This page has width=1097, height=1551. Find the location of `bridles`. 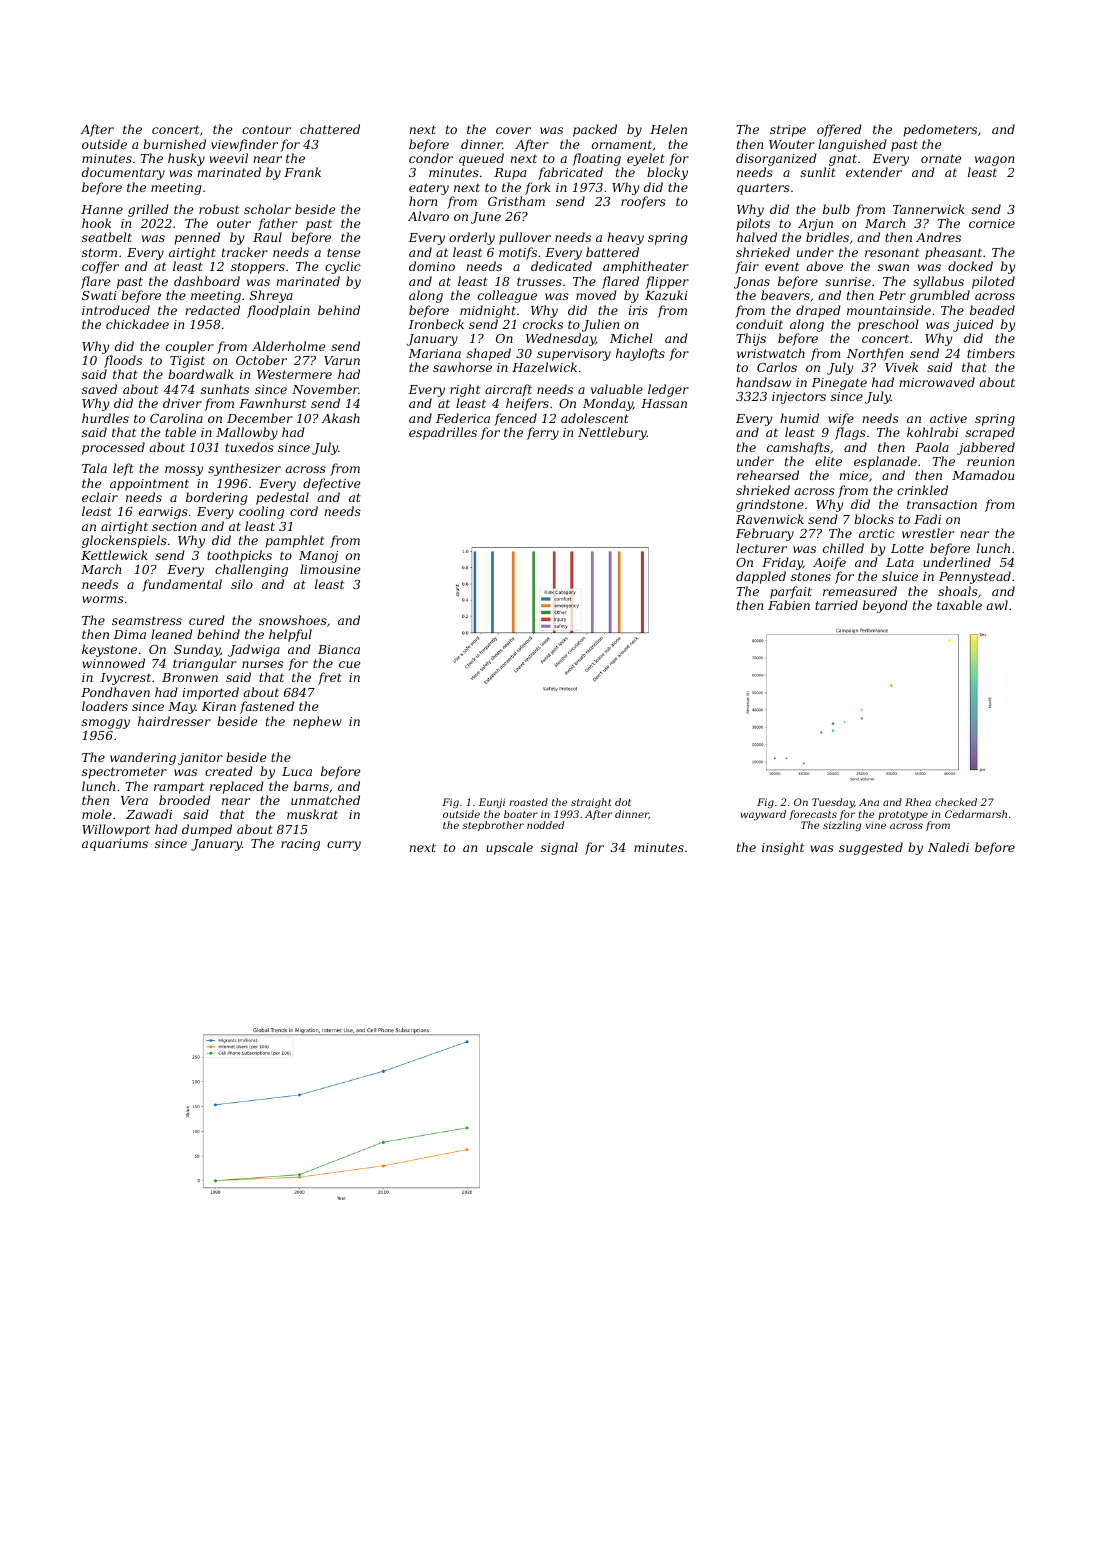

bridles is located at coordinates (827, 237).
